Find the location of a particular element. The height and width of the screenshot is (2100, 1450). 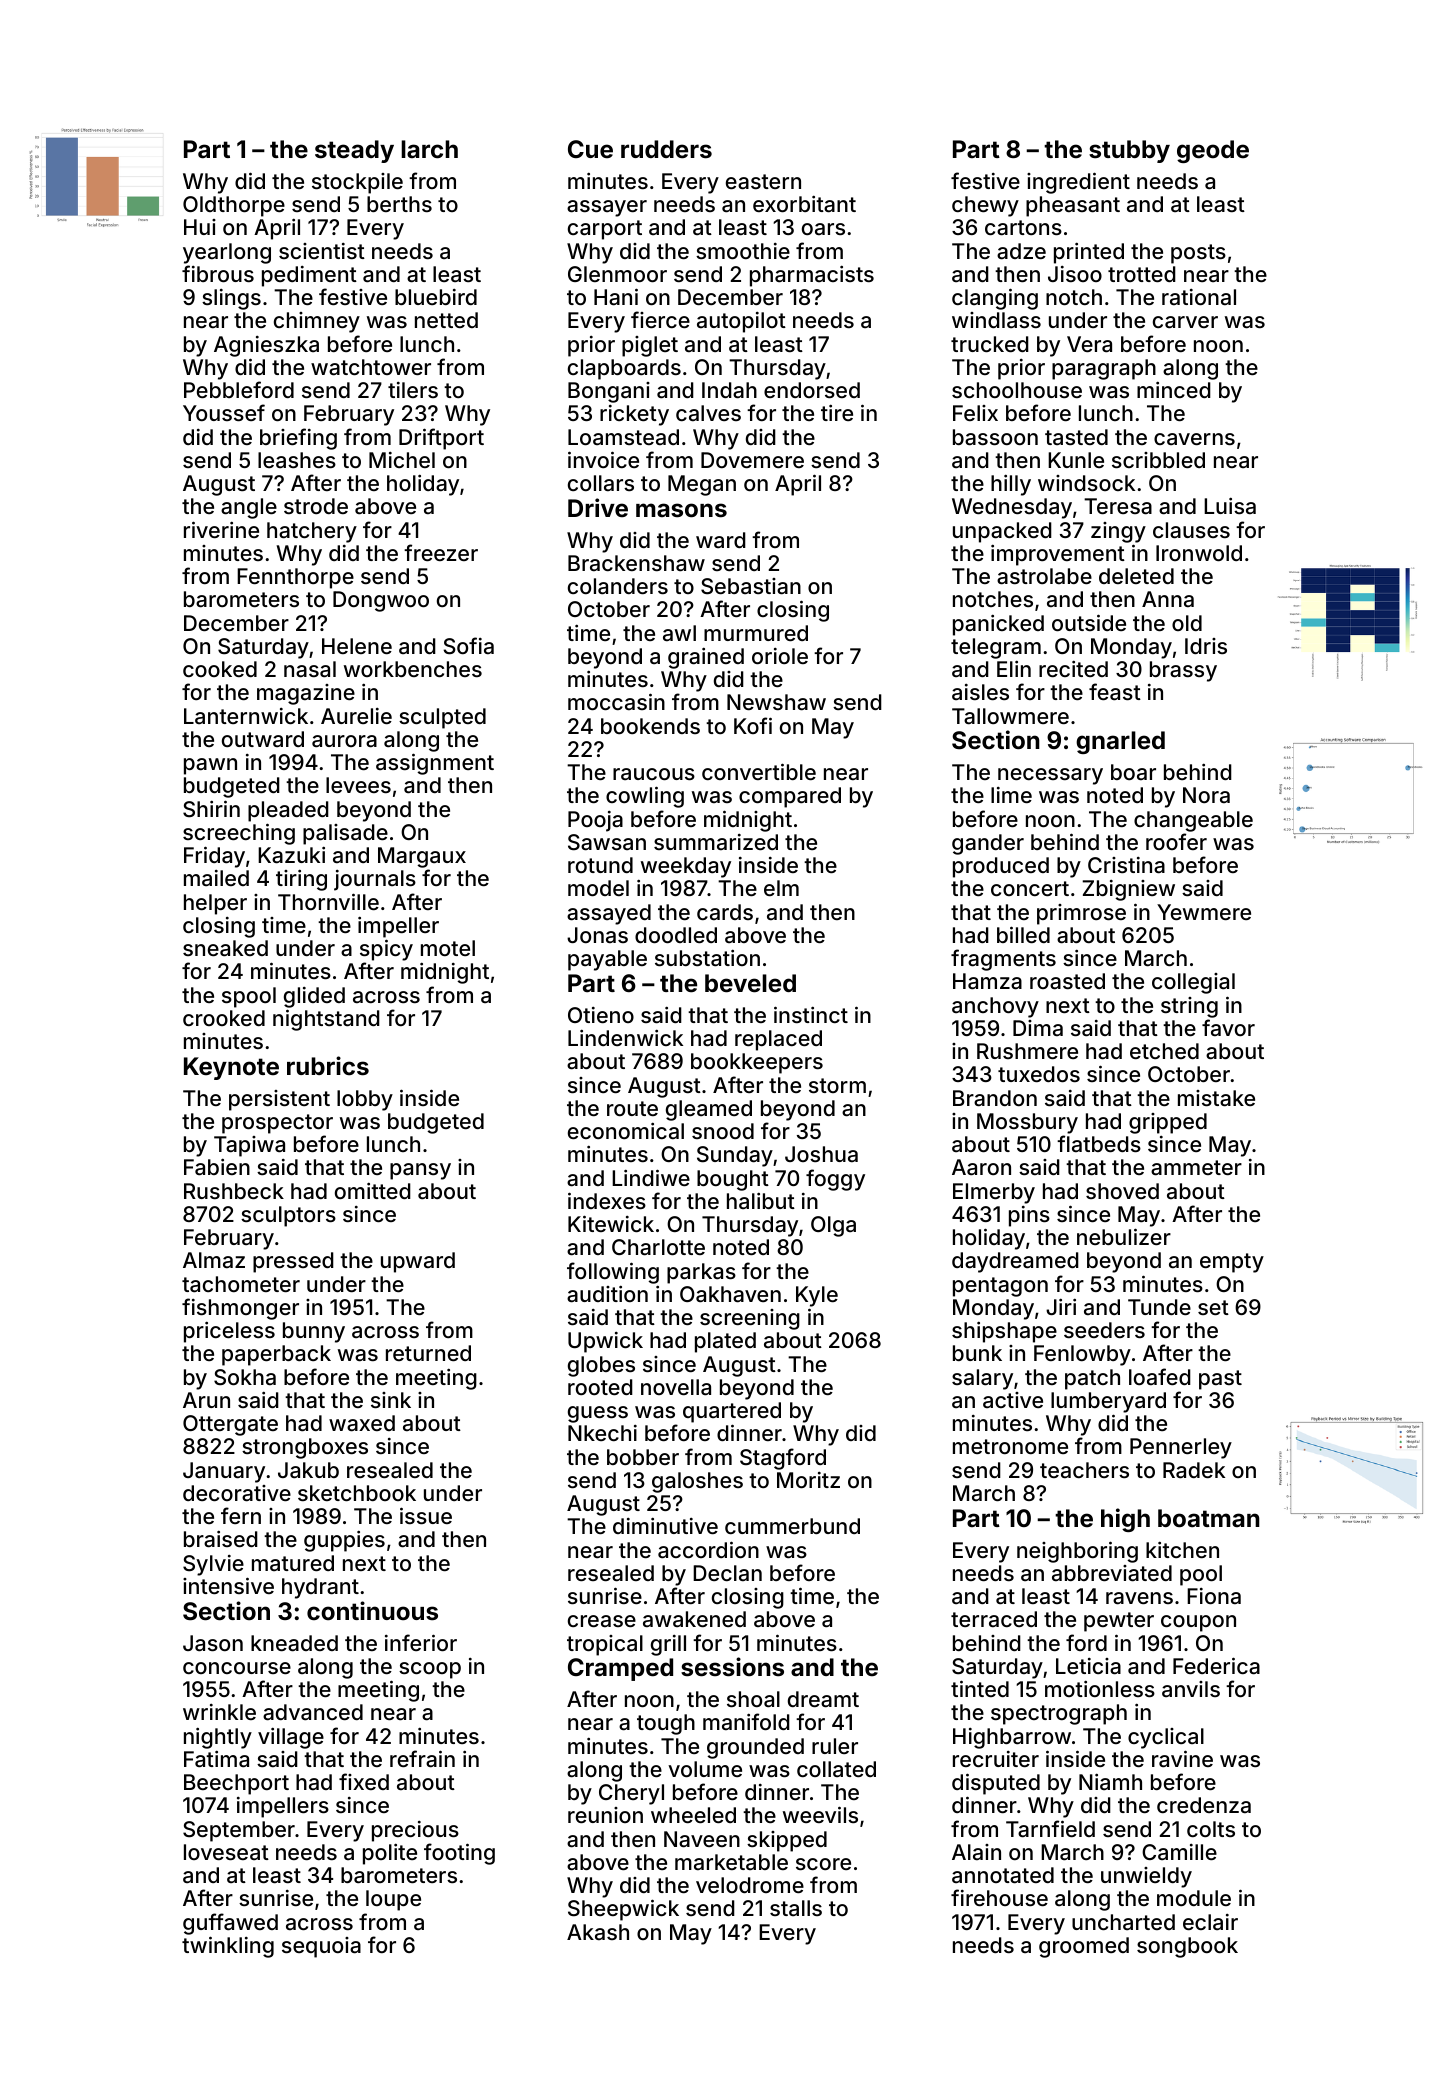

rudders is located at coordinates (666, 149).
